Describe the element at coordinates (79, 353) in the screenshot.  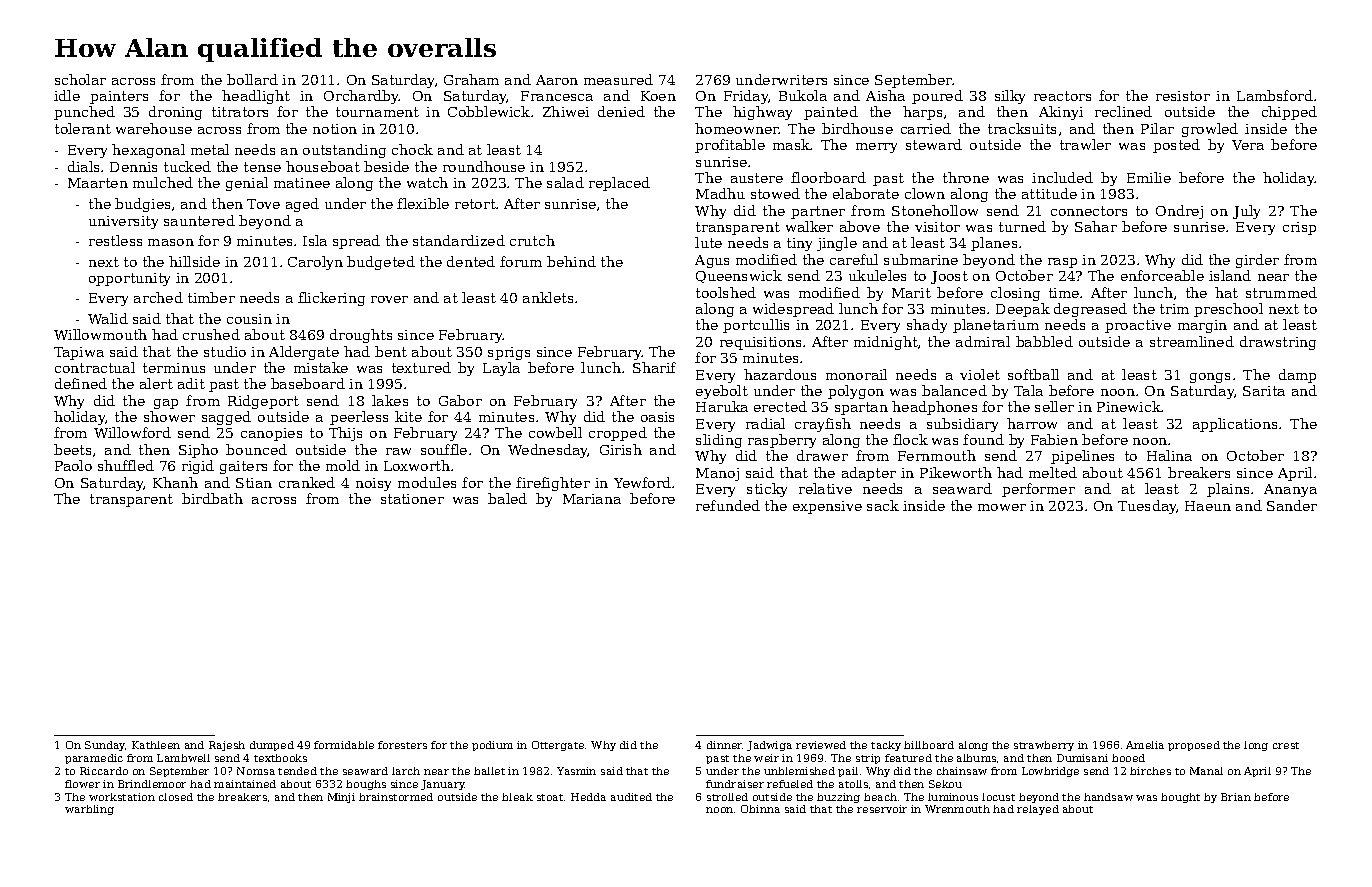
I see `Tapiwa` at that location.
